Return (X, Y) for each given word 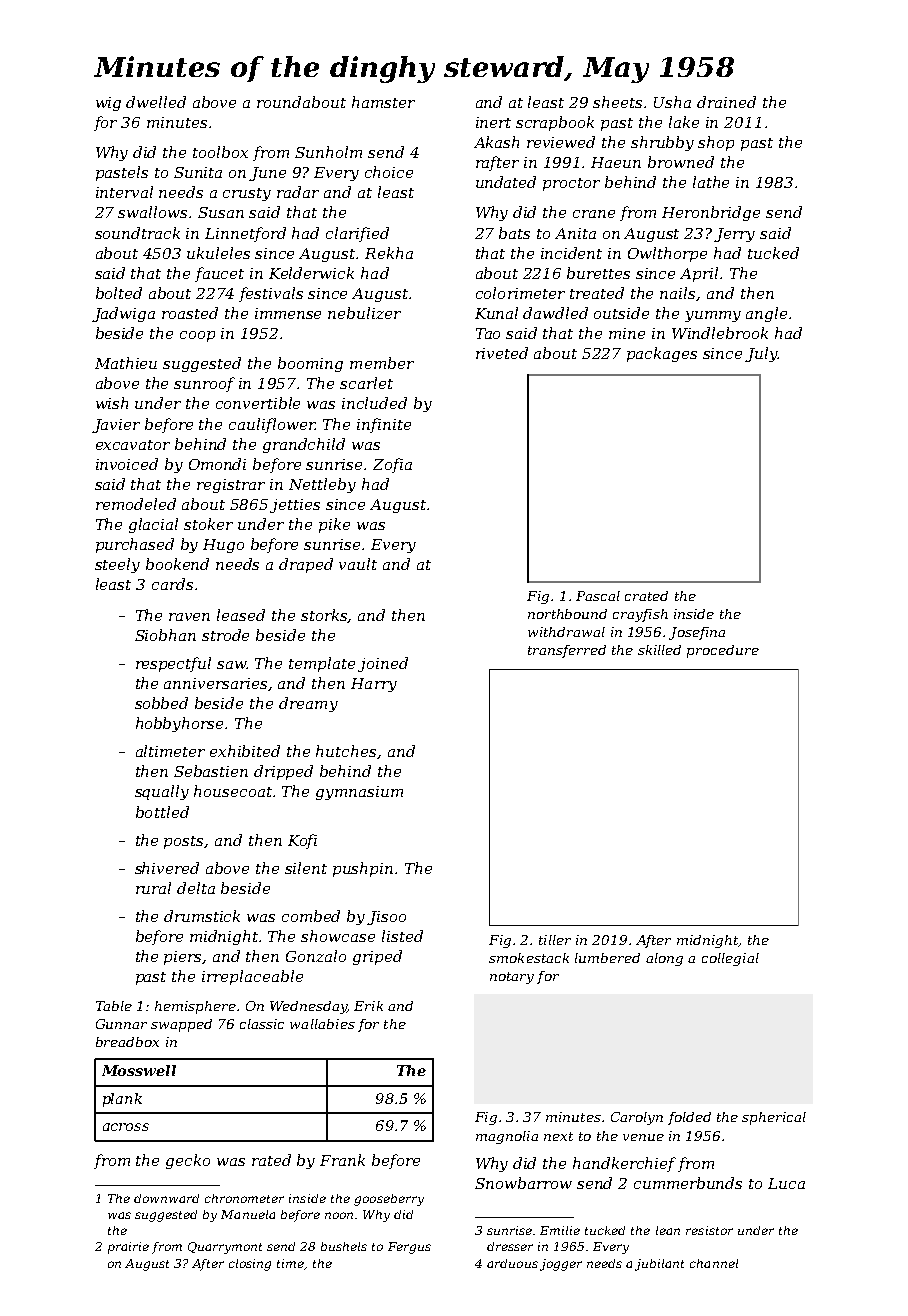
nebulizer (364, 313)
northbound (567, 614)
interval (124, 192)
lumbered (607, 958)
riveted (502, 353)
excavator (133, 445)
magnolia (507, 1137)
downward (166, 1198)
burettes (598, 273)
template (322, 664)
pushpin (363, 869)
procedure (723, 651)
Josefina (697, 633)
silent (306, 868)
